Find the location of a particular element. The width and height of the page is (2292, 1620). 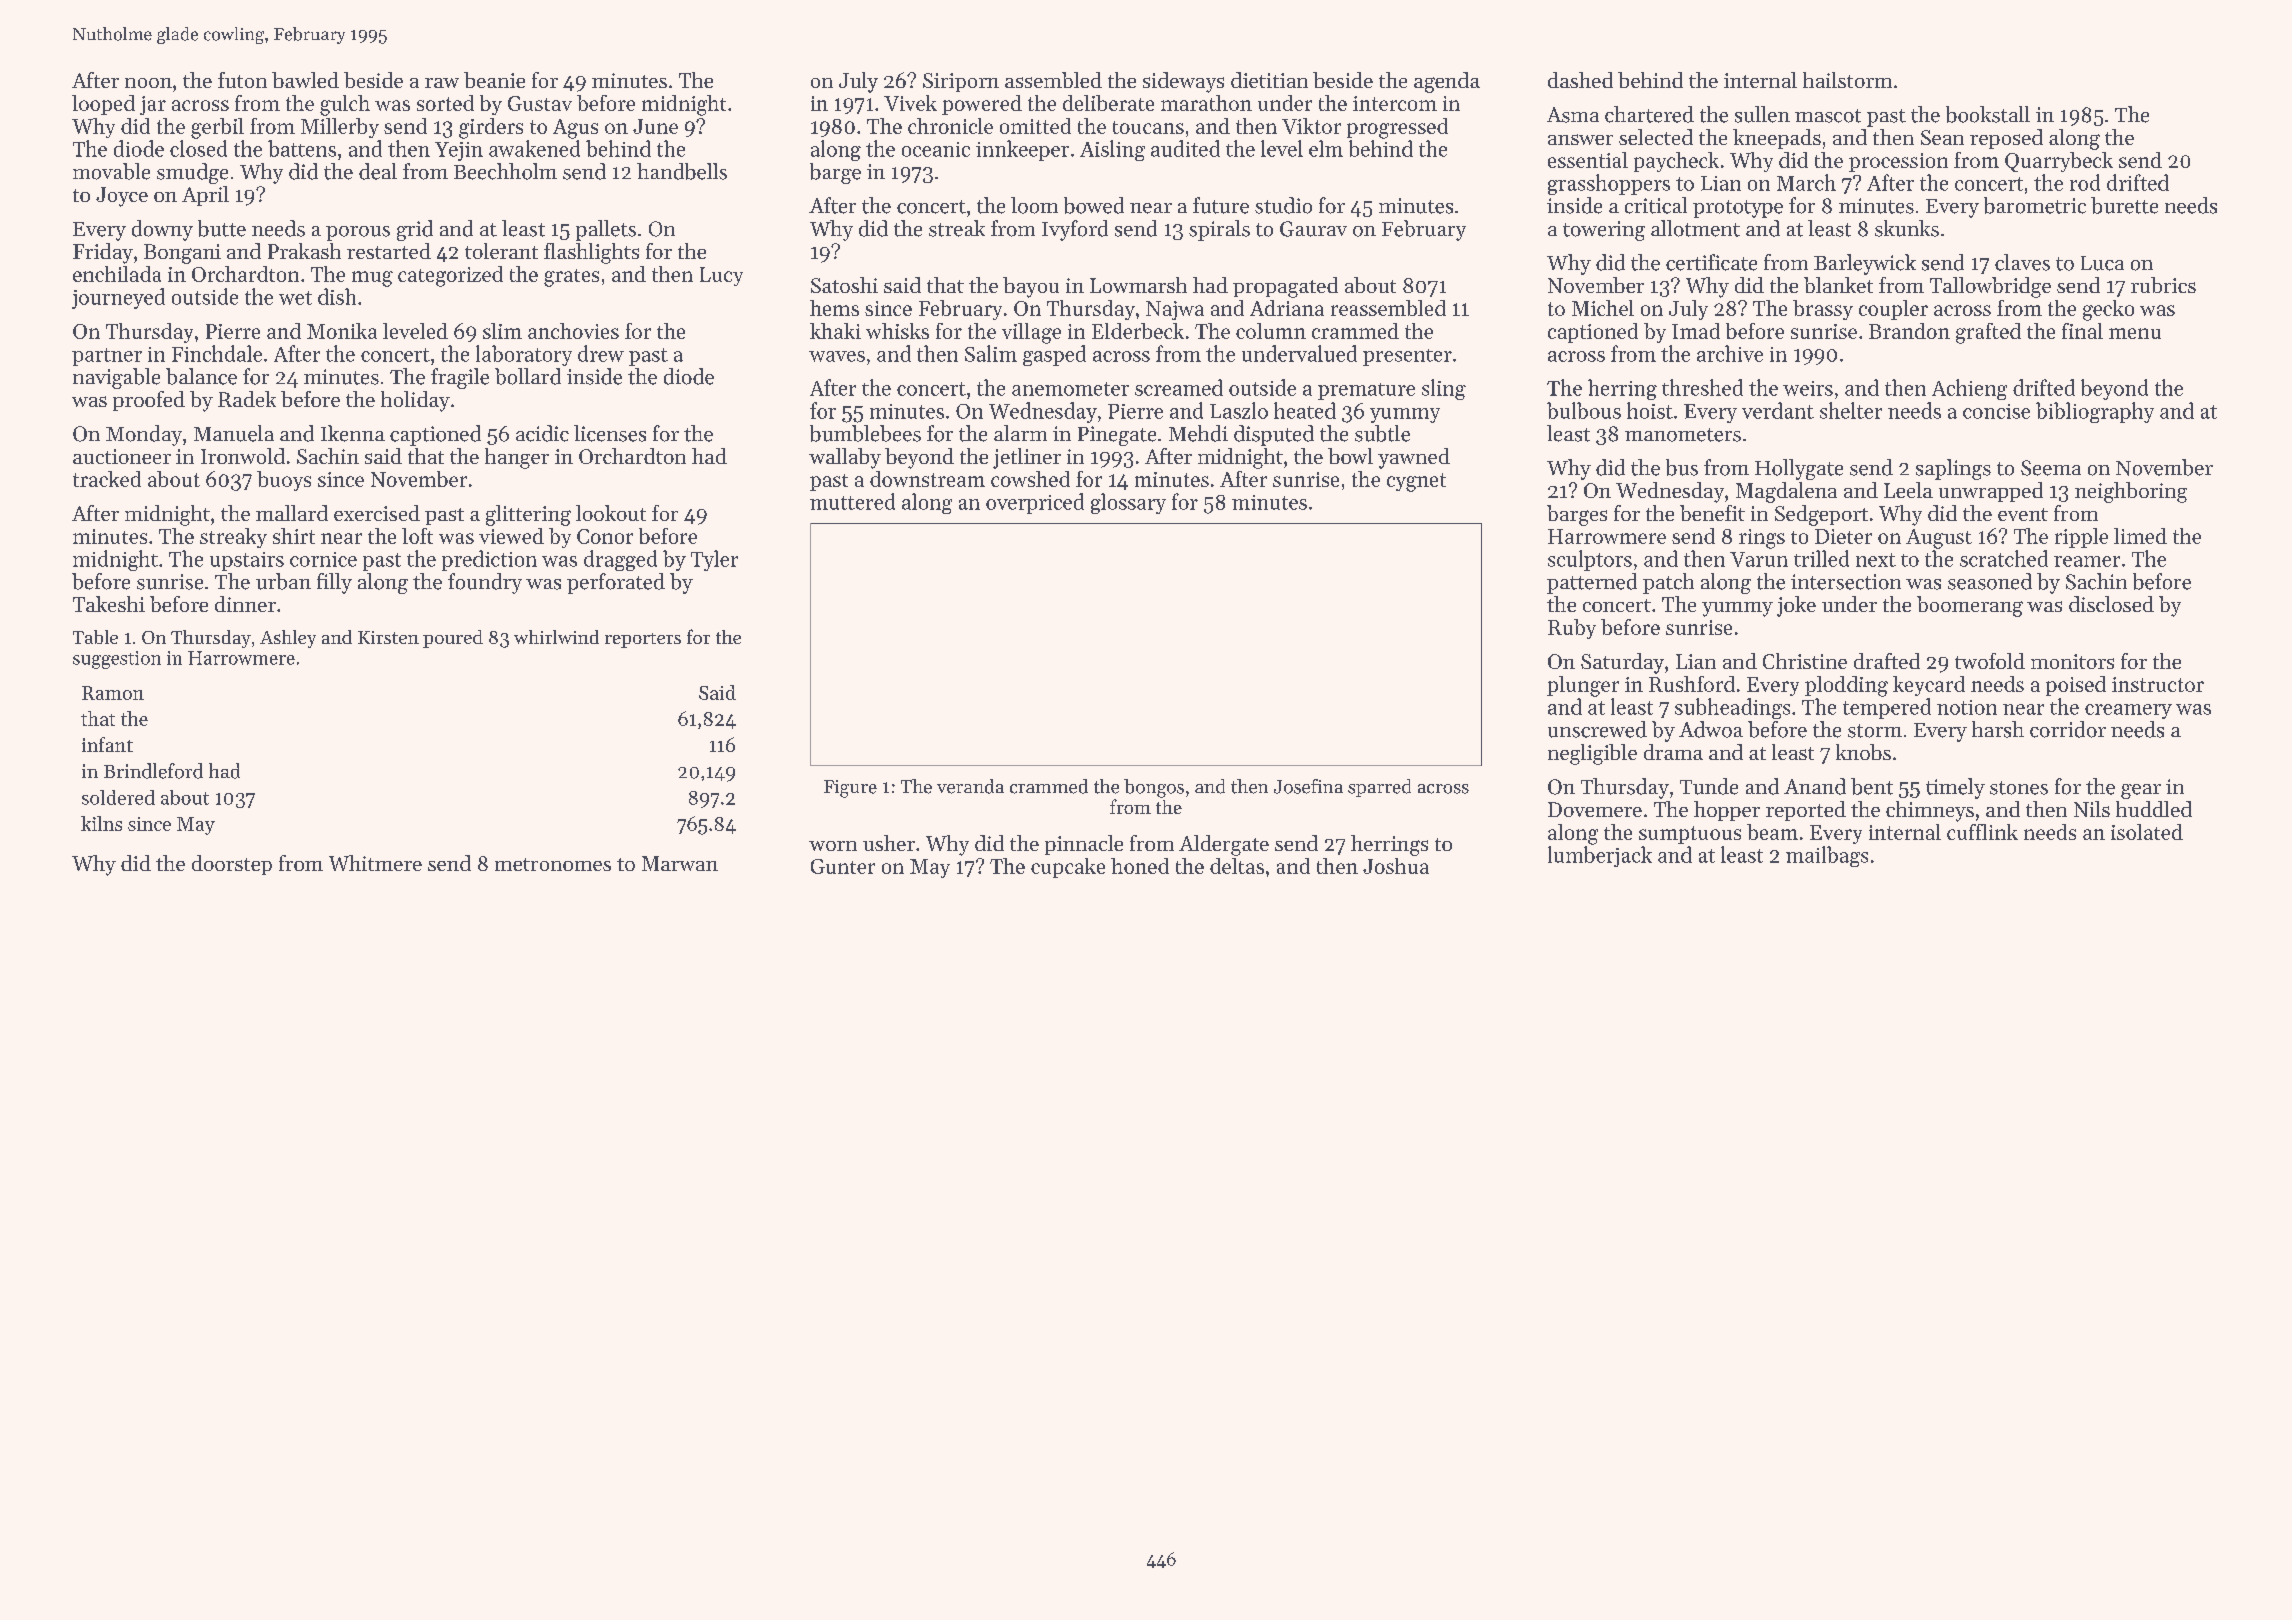

doorstep is located at coordinates (232, 865).
